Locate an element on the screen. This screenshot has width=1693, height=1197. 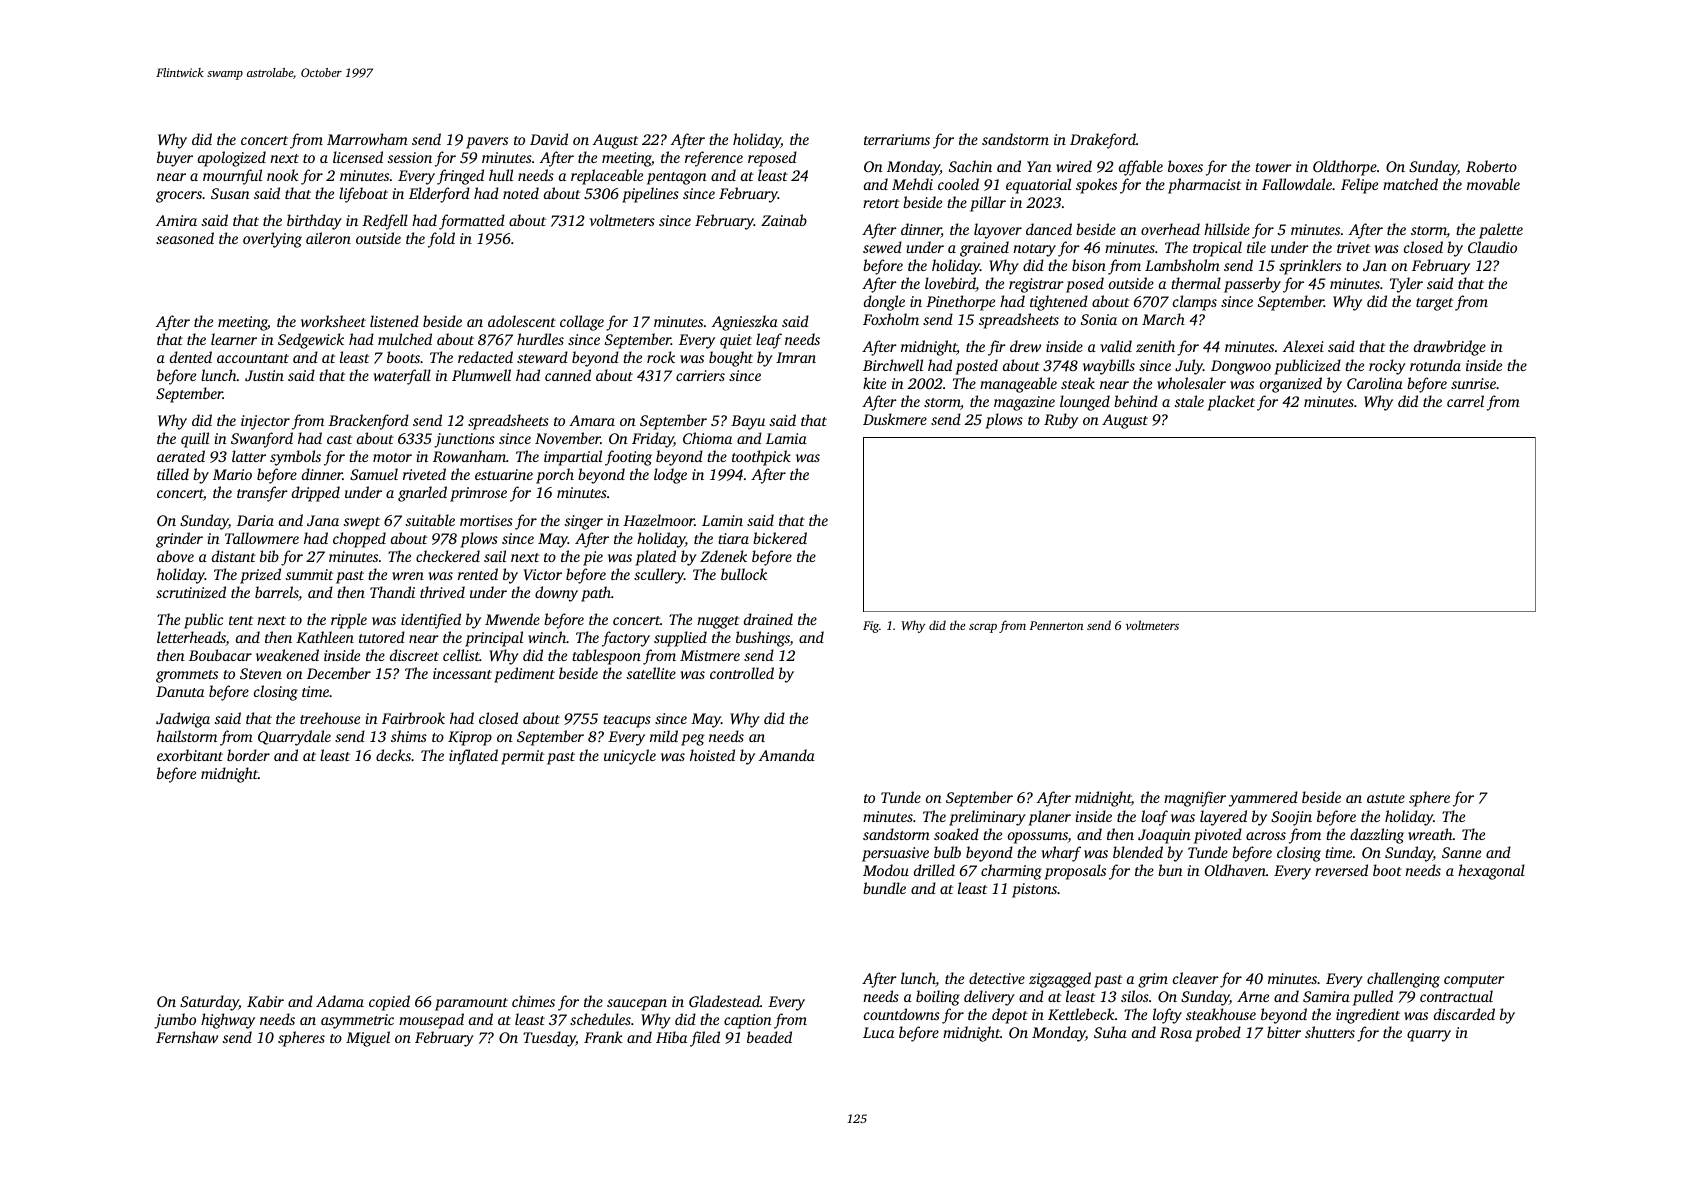
Dongwoo is located at coordinates (1241, 367).
